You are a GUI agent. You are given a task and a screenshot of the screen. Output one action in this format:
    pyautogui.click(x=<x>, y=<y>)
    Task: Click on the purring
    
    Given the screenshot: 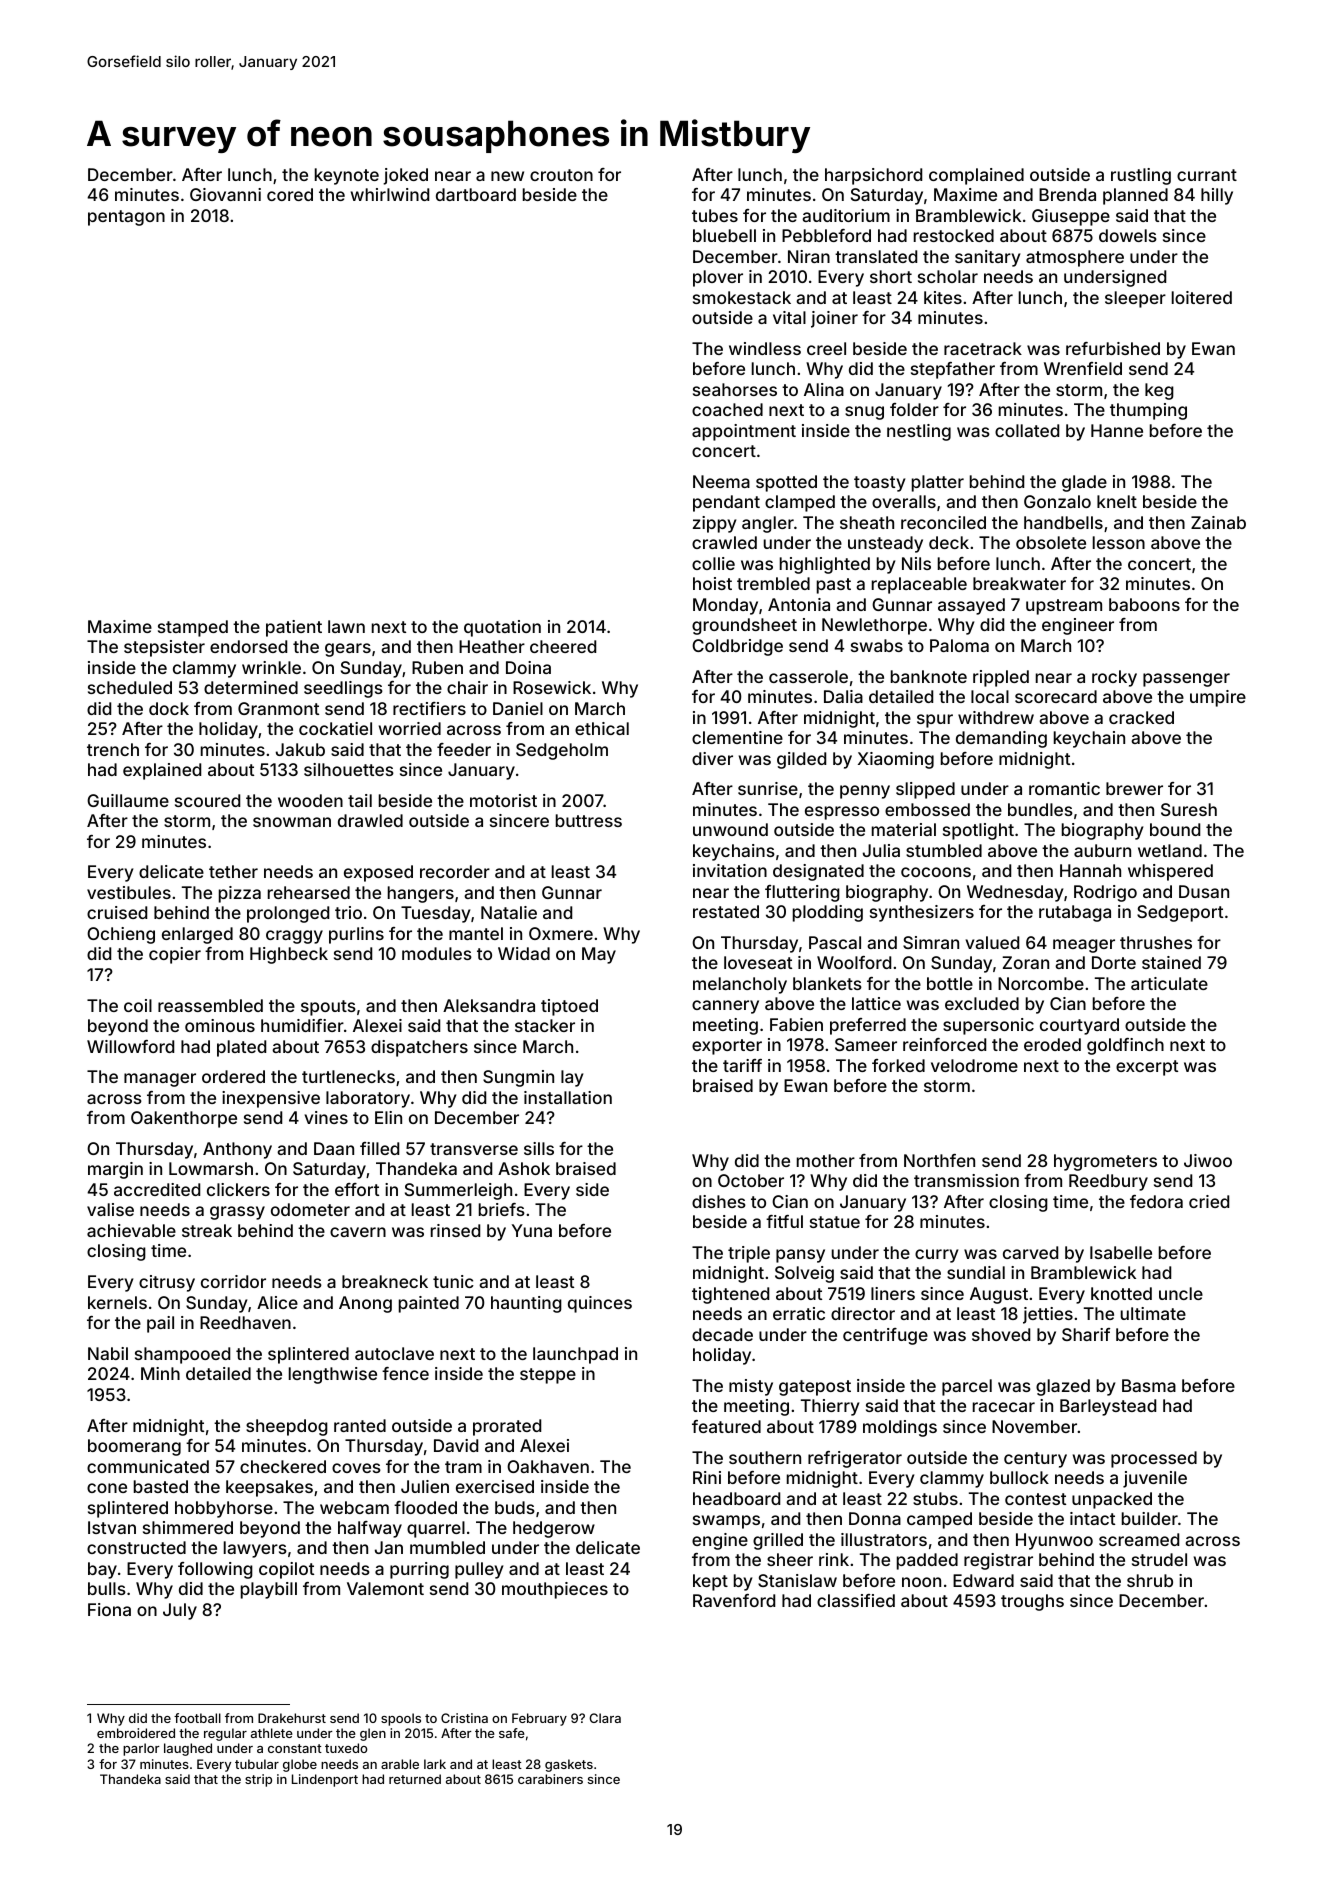 What is the action you would take?
    pyautogui.click(x=419, y=1570)
